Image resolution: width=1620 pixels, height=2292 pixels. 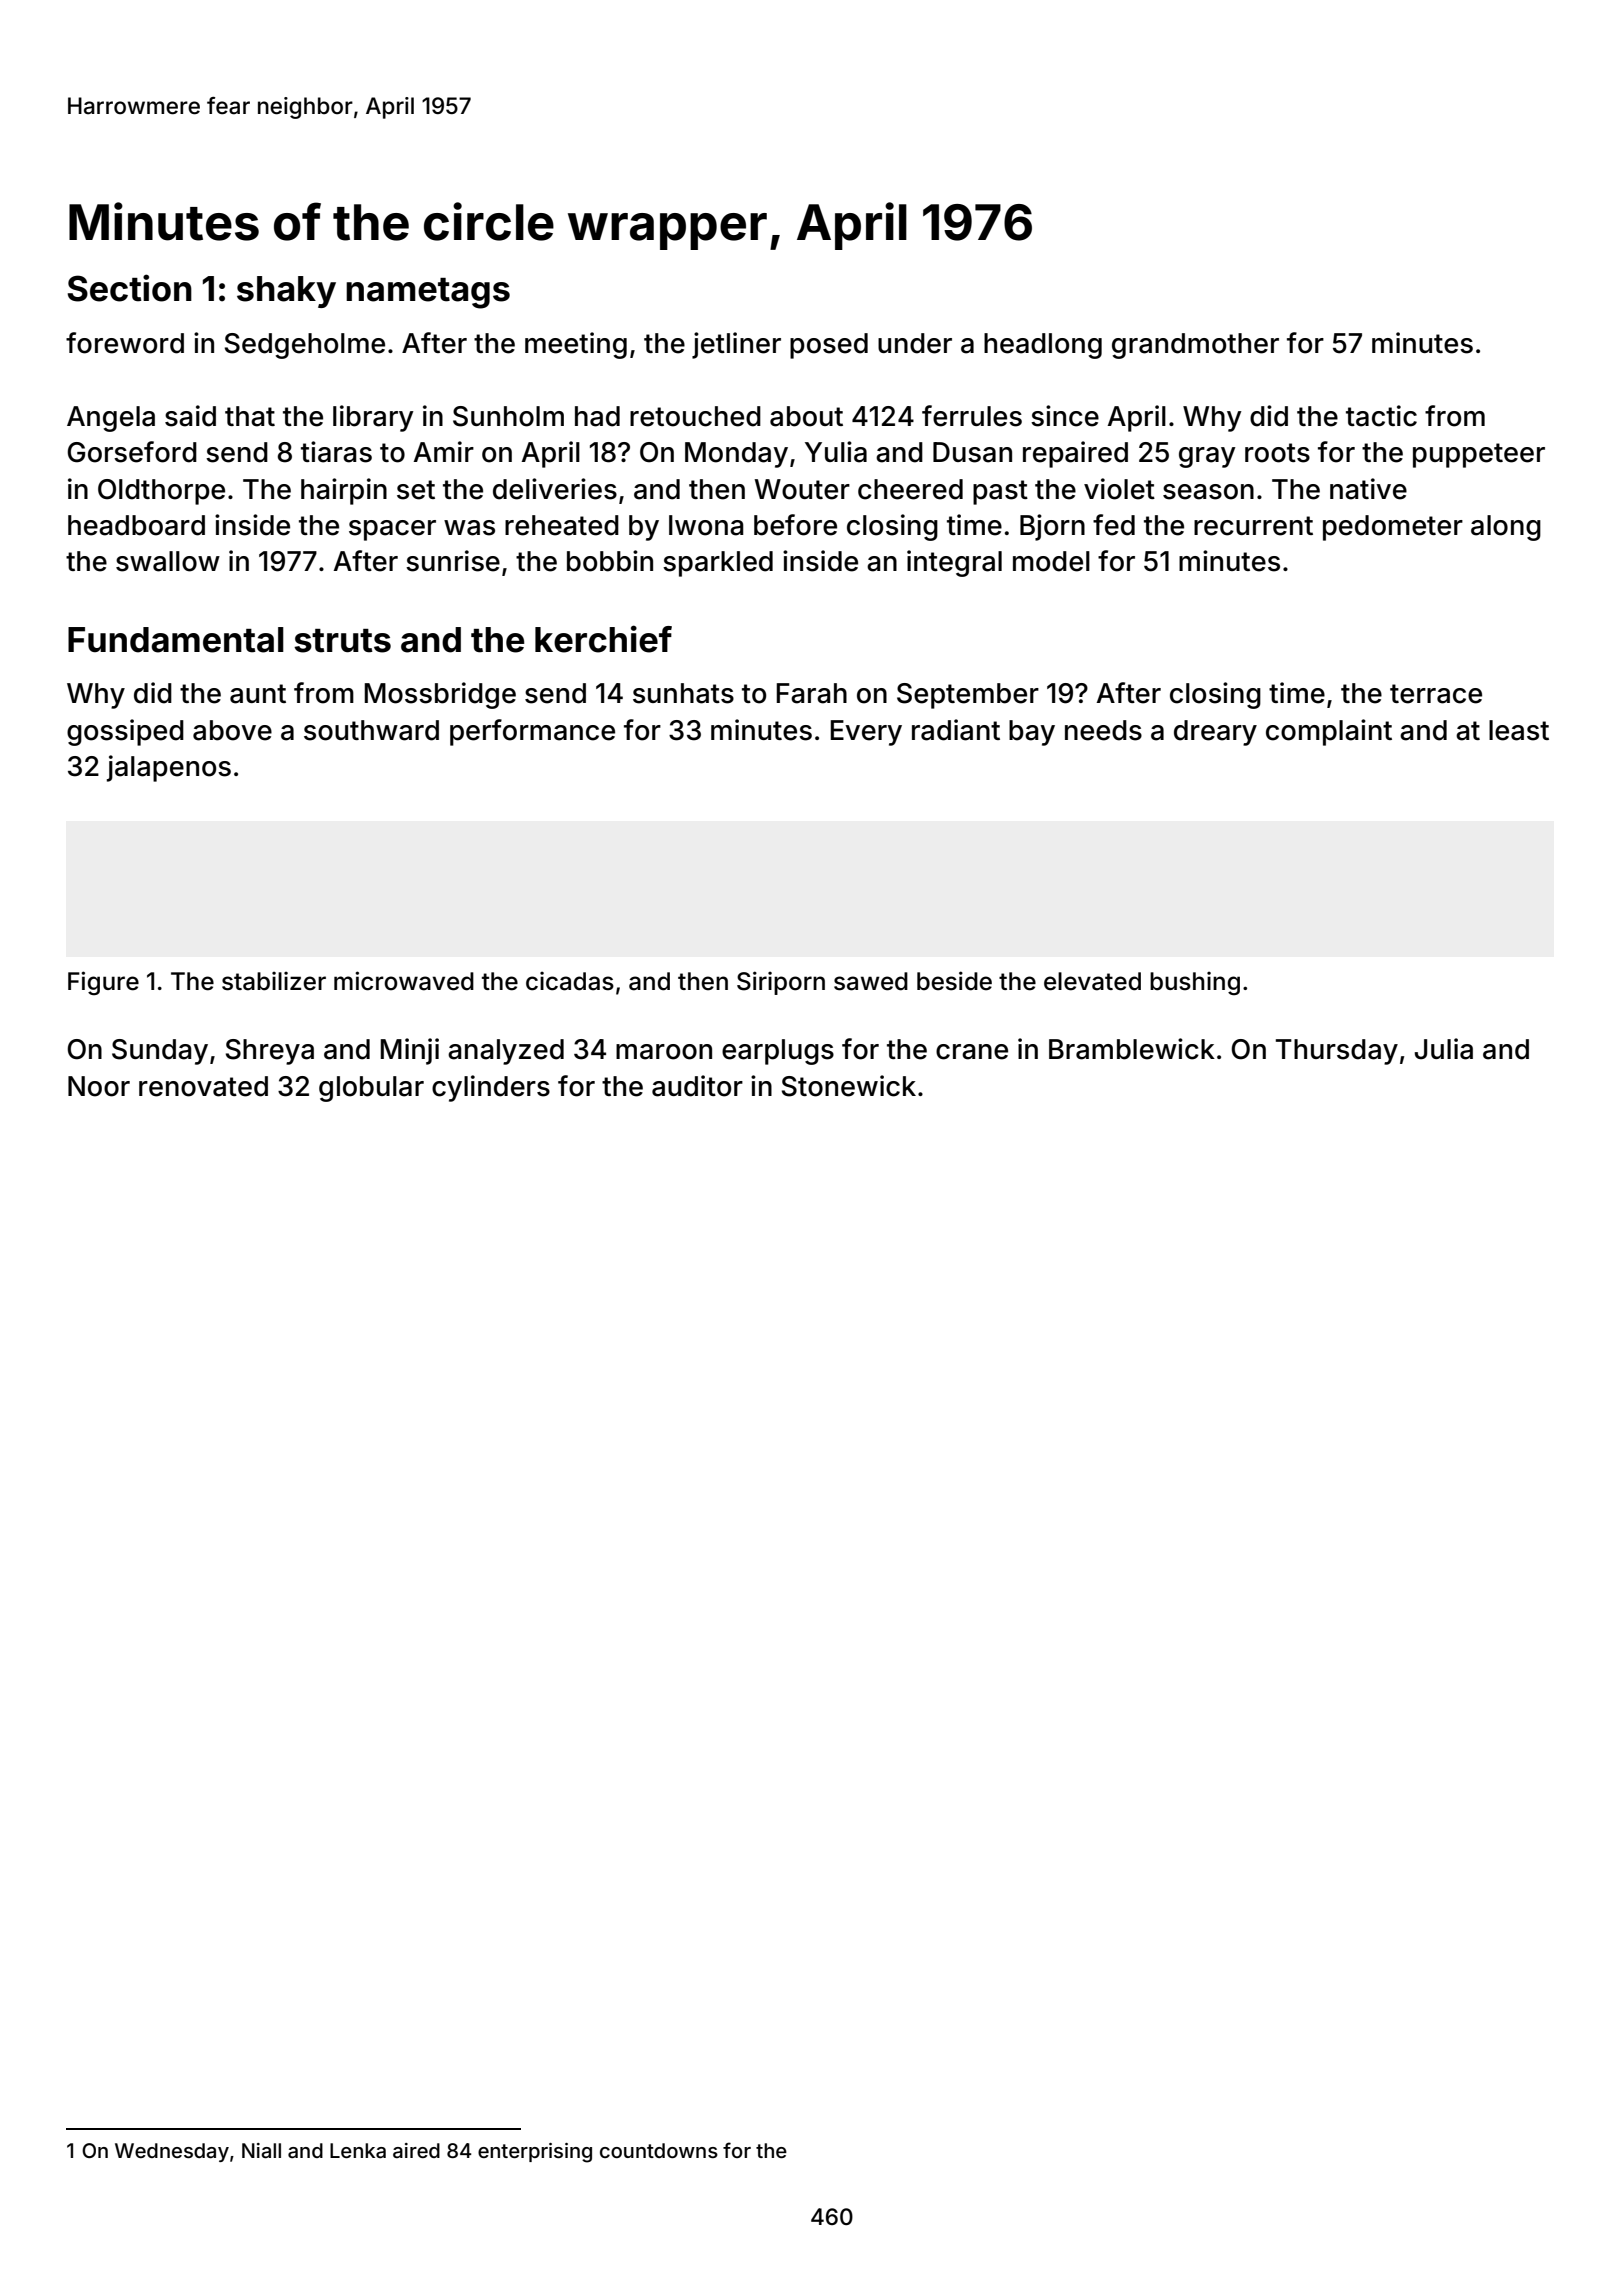 What do you see at coordinates (508, 416) in the screenshot?
I see `Sunholm` at bounding box center [508, 416].
